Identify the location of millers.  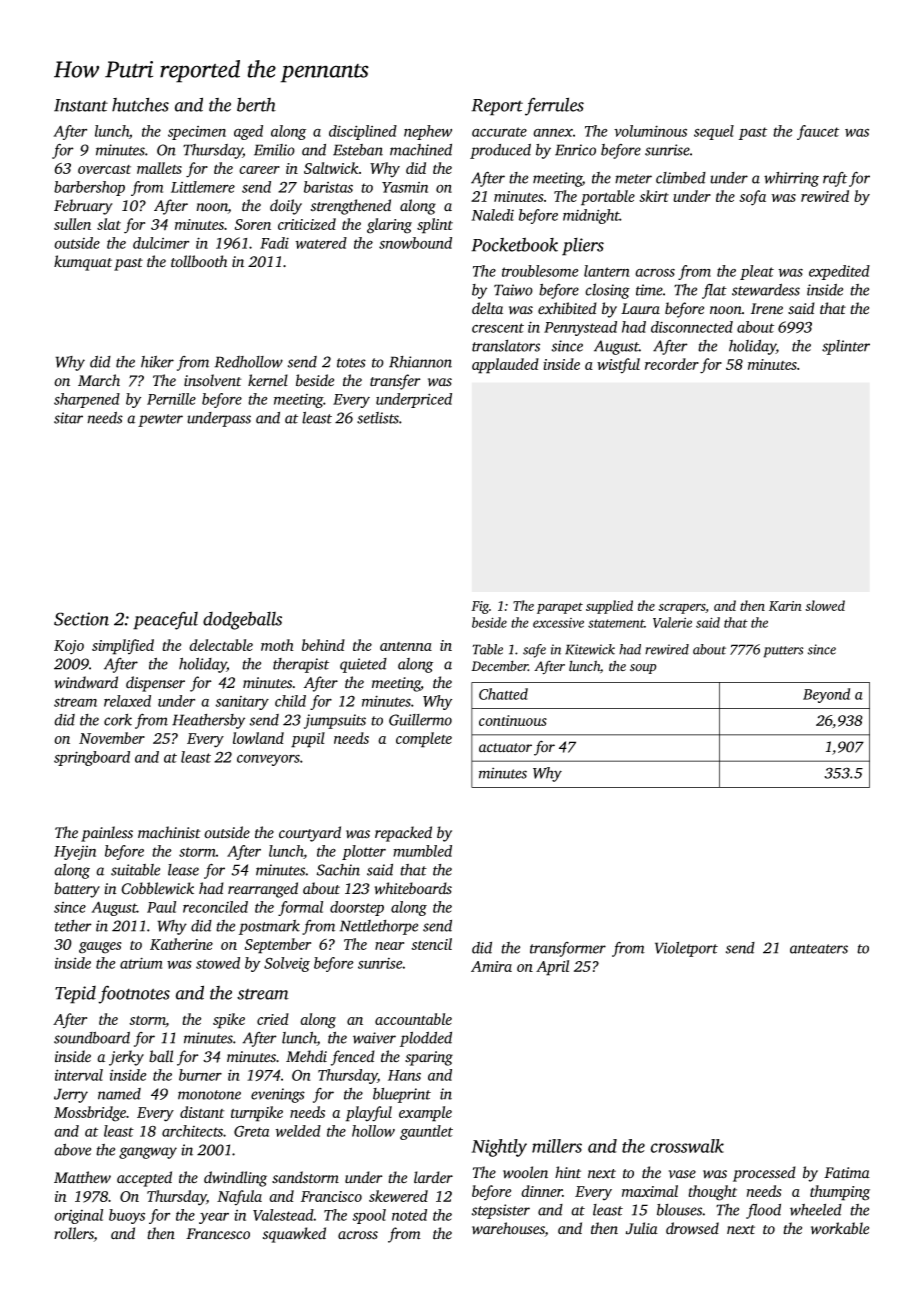
(557, 1146).
